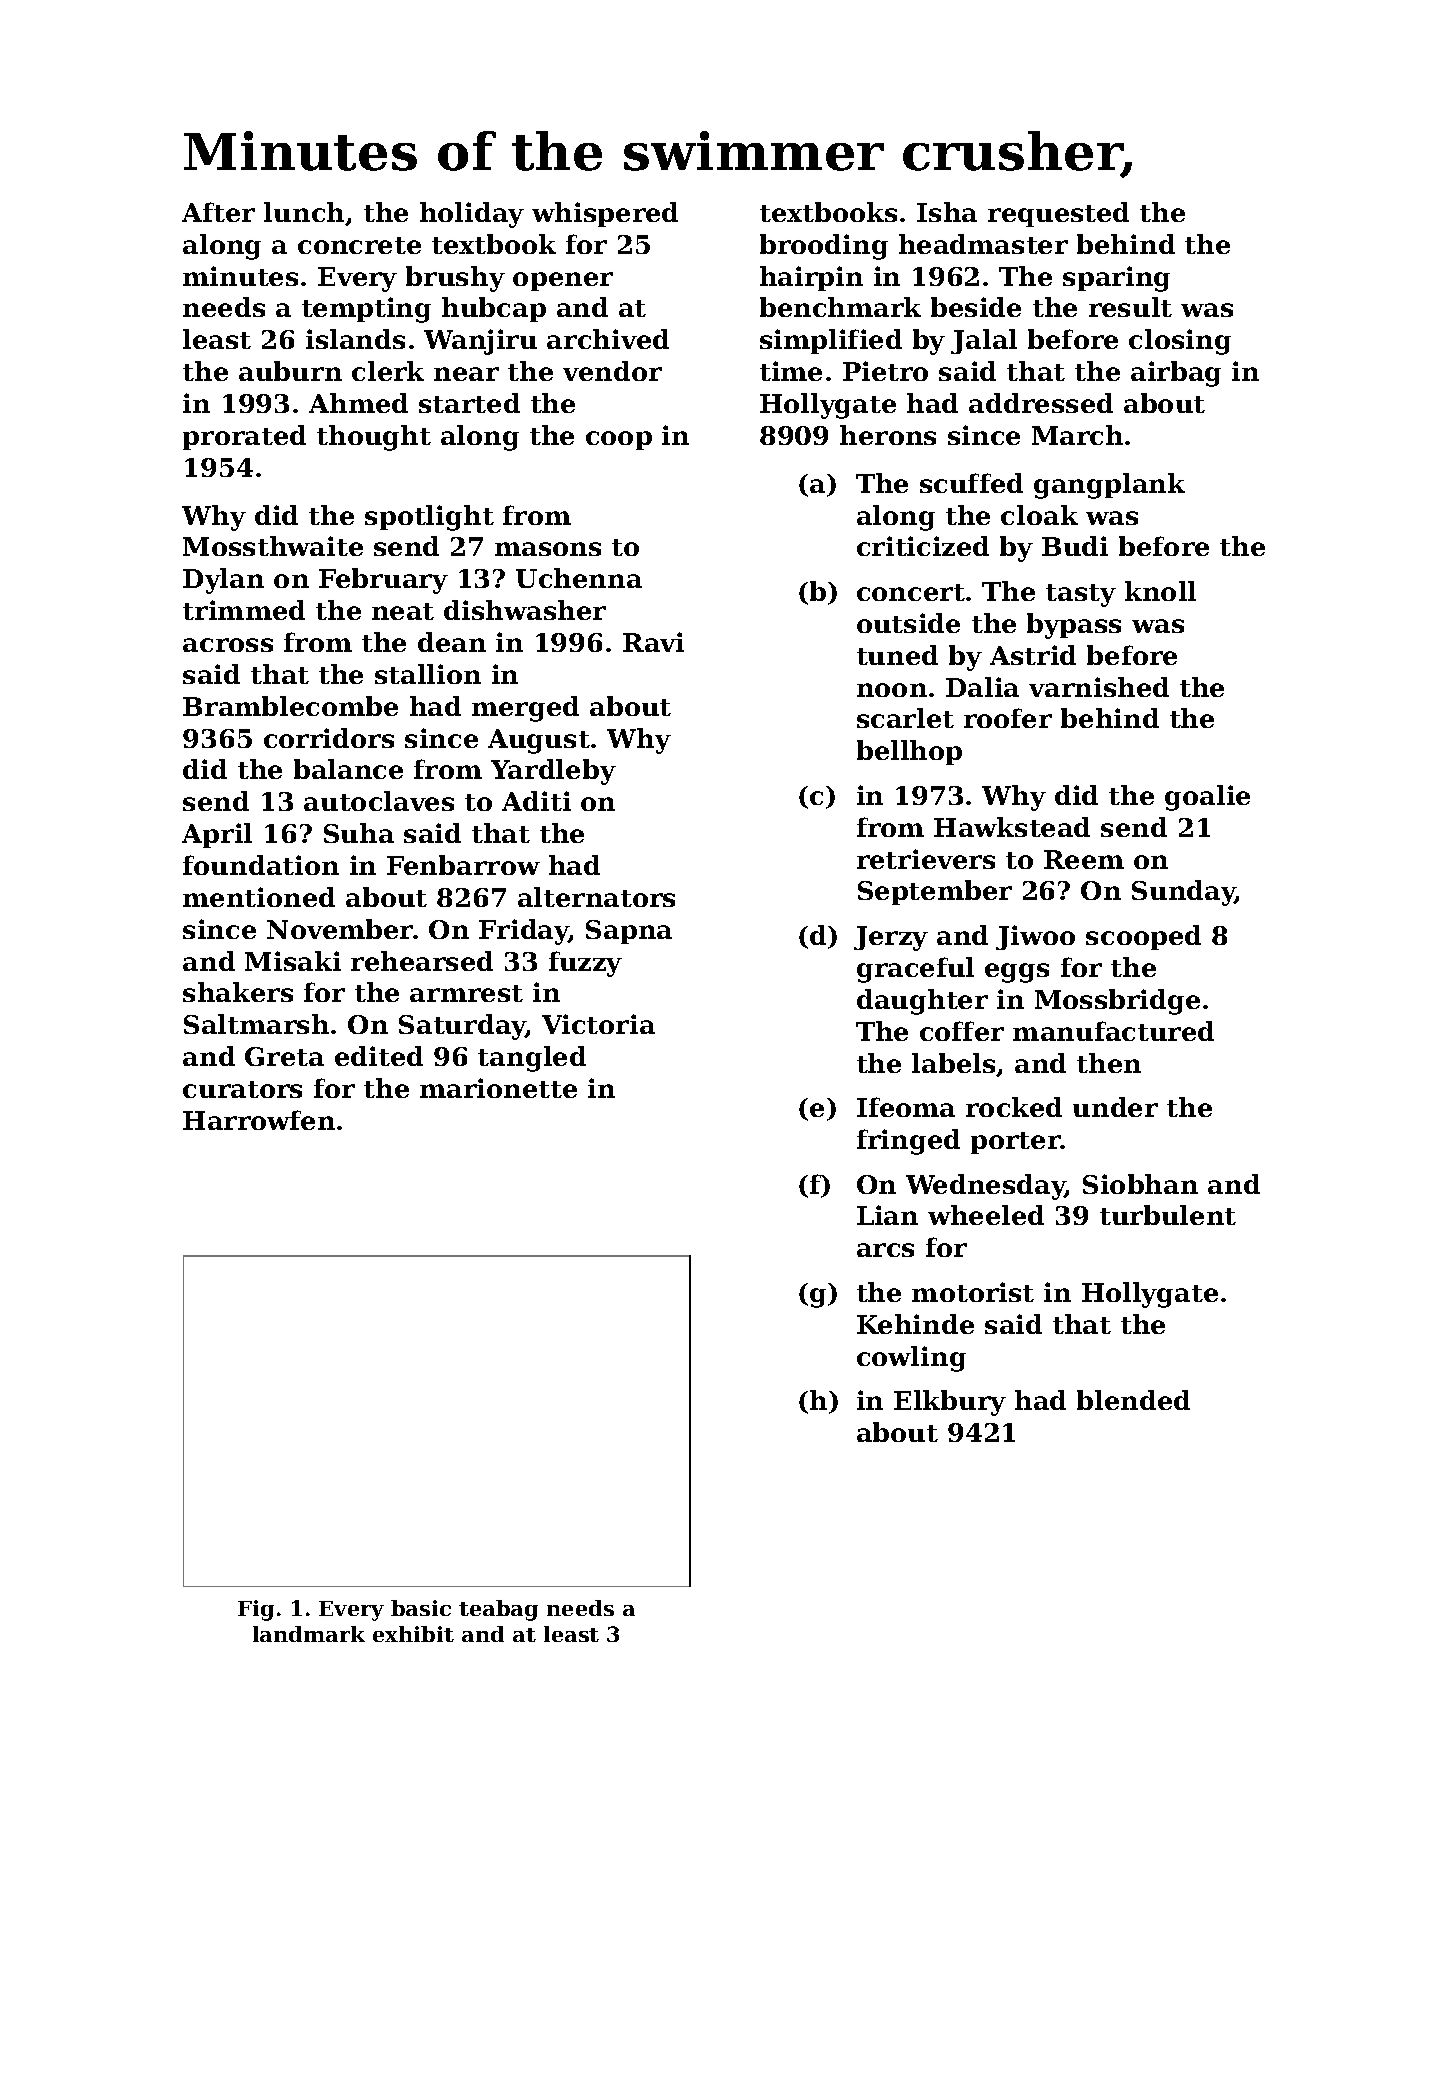 This document has height=2100, width=1450. What do you see at coordinates (1058, 214) in the document?
I see `requested` at bounding box center [1058, 214].
